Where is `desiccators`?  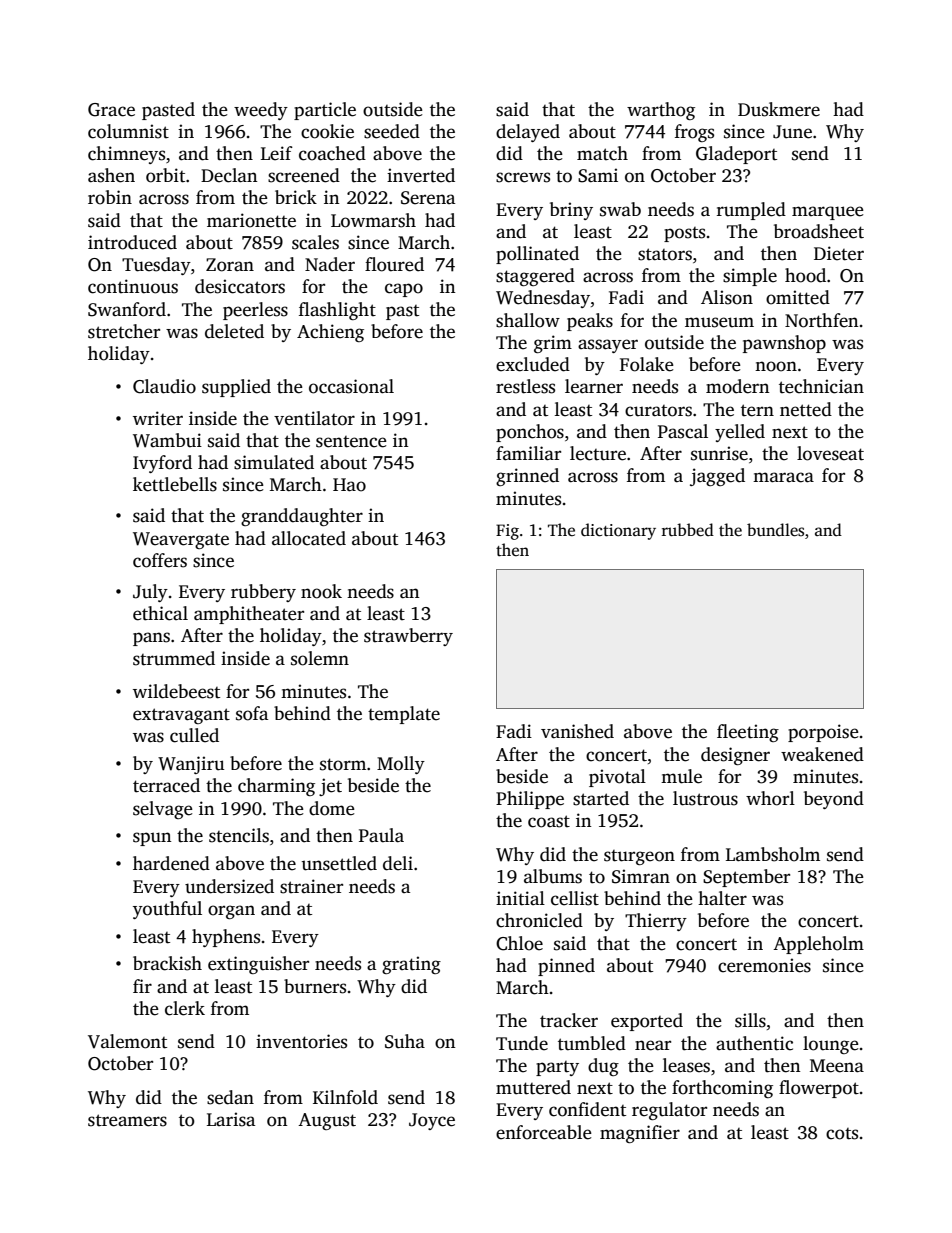
desiccators is located at coordinates (240, 286).
